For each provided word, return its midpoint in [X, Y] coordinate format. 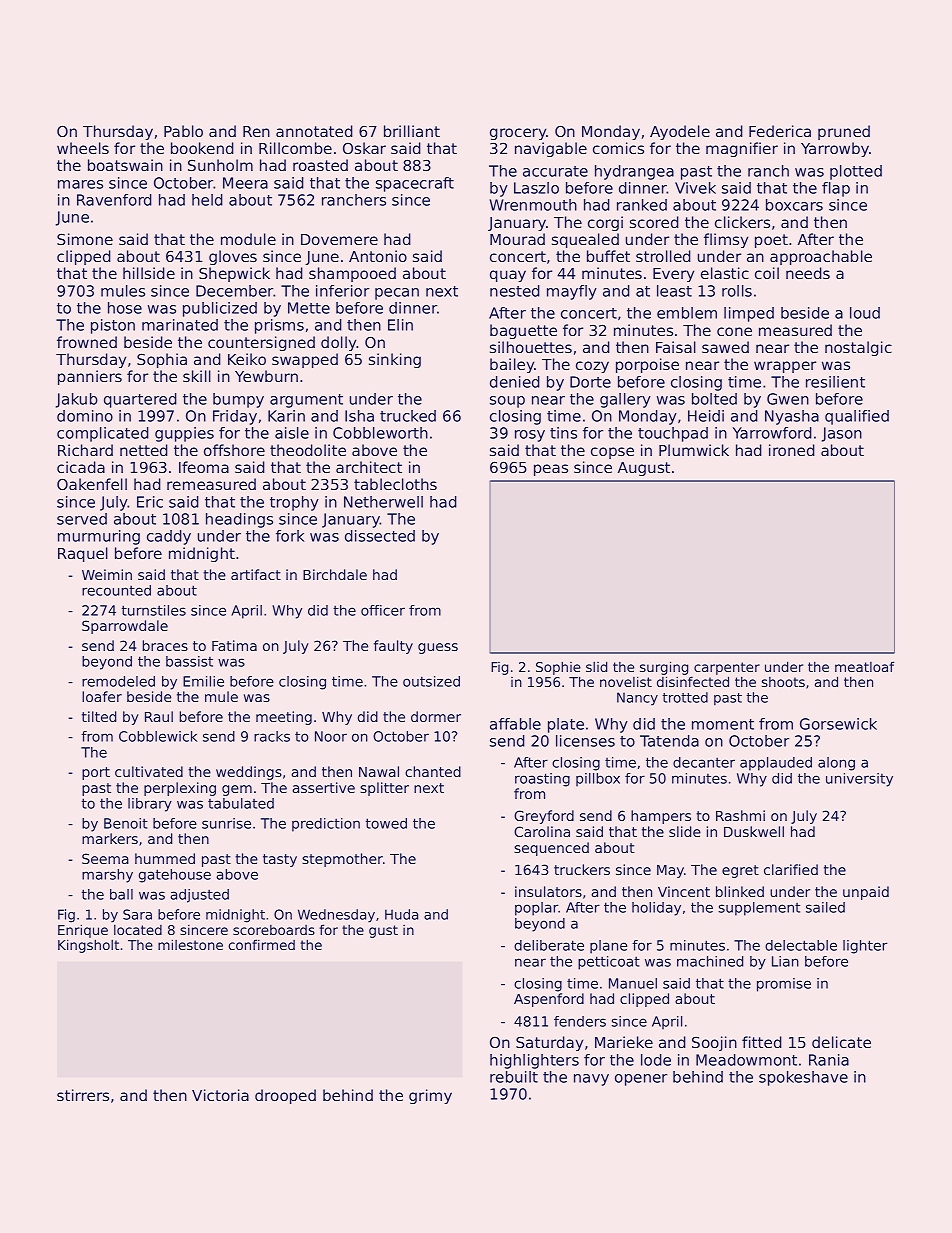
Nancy [637, 699]
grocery [518, 134]
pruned [844, 132]
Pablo [183, 131]
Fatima [234, 645]
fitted [762, 1042]
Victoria [220, 1095]
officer [383, 610]
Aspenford [549, 1000]
